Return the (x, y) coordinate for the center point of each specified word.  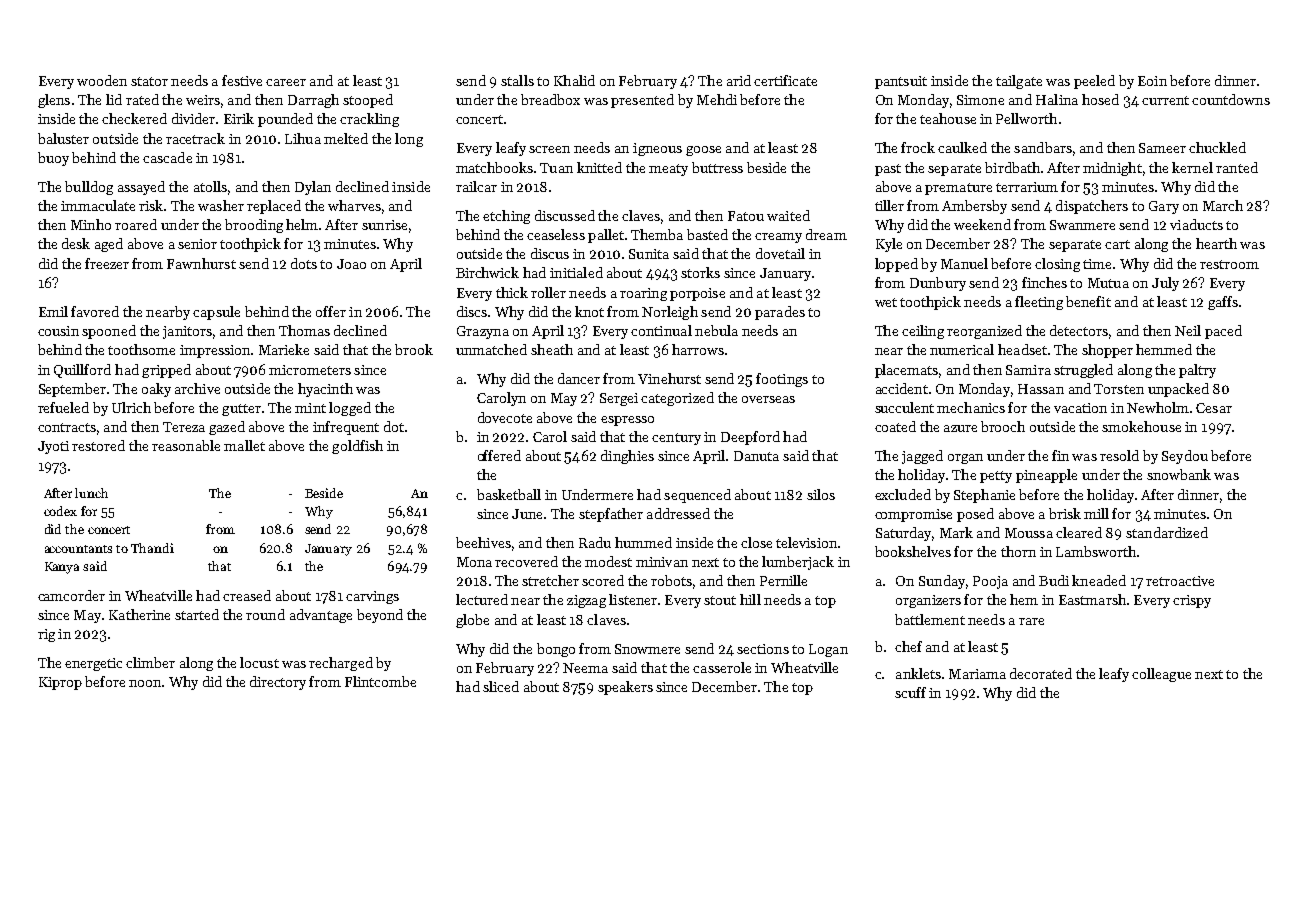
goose (703, 151)
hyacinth (325, 390)
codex (60, 511)
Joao (351, 264)
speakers (625, 688)
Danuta (756, 456)
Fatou (746, 216)
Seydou (1185, 457)
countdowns (1231, 99)
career (286, 82)
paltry (1197, 371)
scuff (910, 692)
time (1097, 264)
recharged (341, 664)
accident (902, 388)
